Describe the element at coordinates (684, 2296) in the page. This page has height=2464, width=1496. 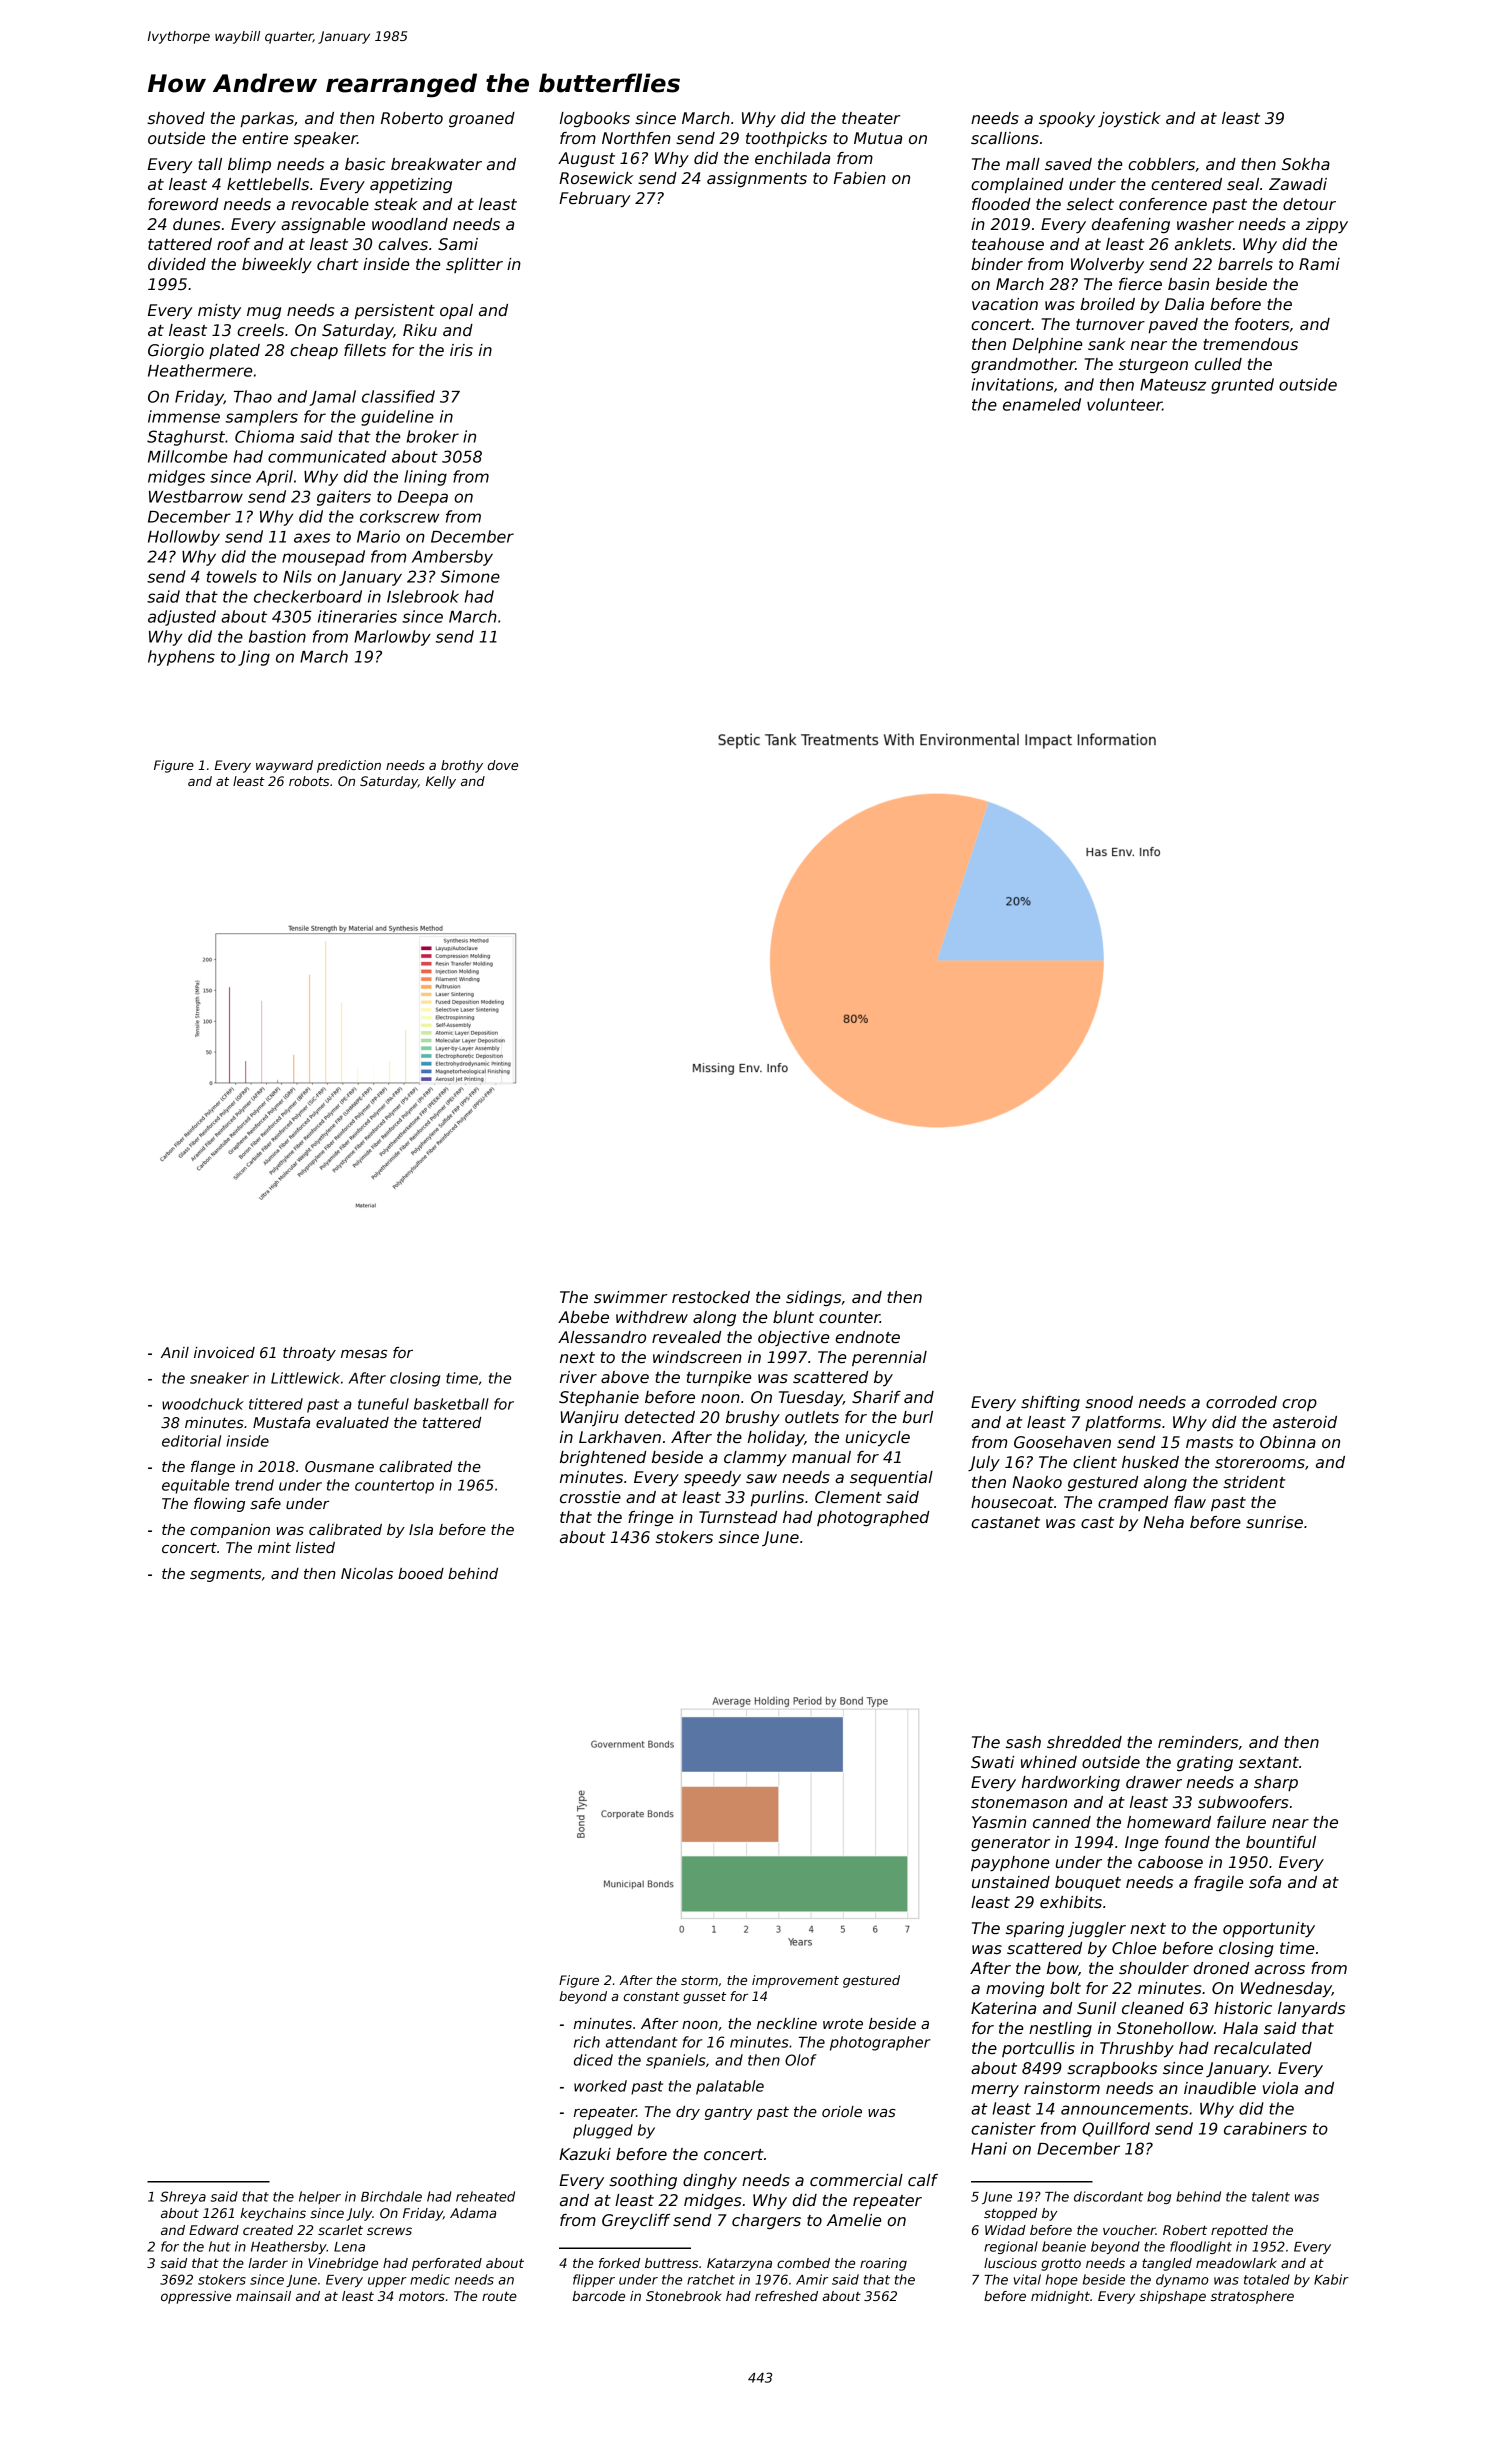
I see `Stonebrook` at that location.
